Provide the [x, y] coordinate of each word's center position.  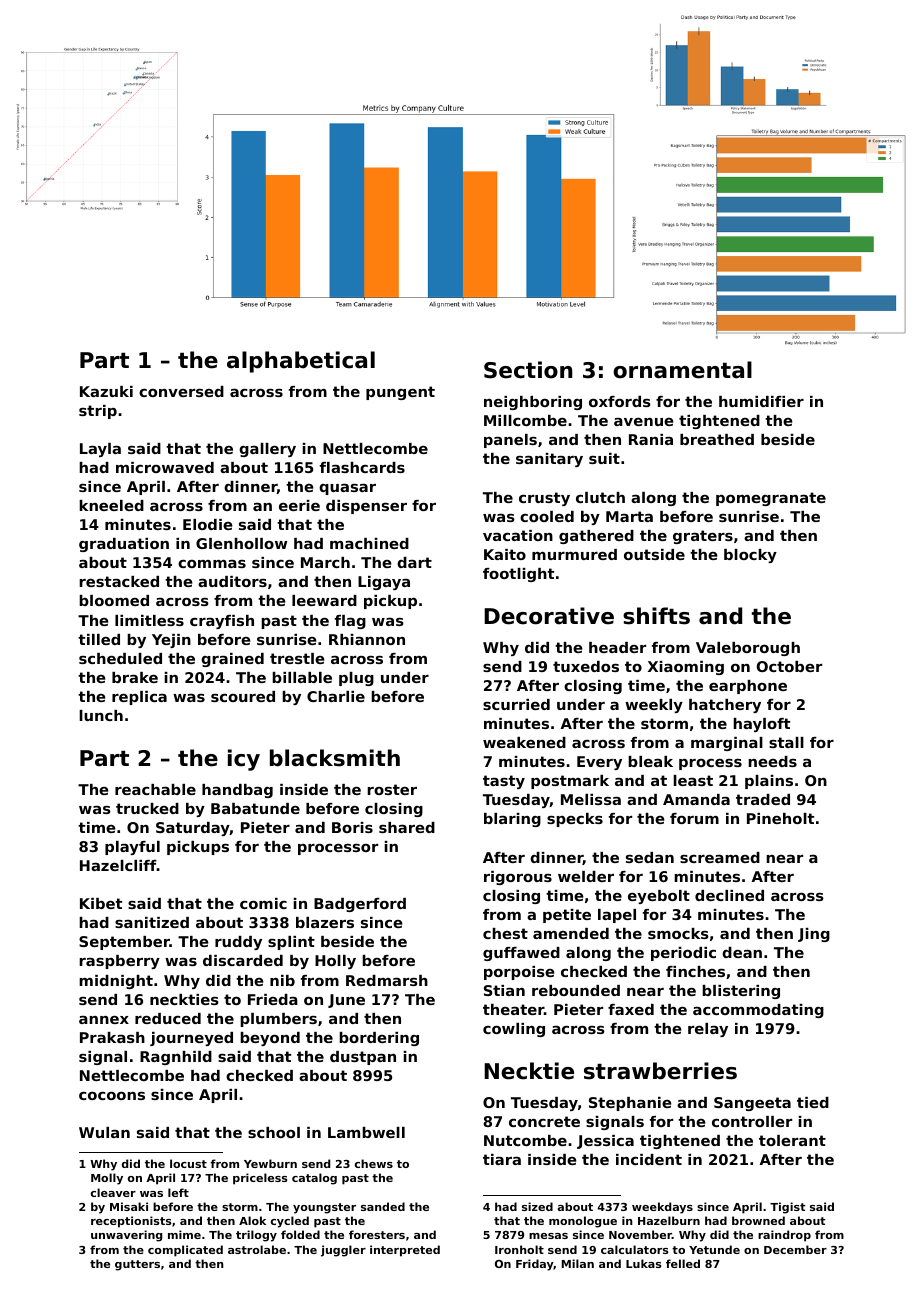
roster [392, 789]
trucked [147, 808]
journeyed [191, 1039]
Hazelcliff [118, 865]
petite [567, 916]
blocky [750, 556]
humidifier [761, 401]
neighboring [533, 403]
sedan [650, 857]
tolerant [792, 1140]
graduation [124, 545]
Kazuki [106, 391]
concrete [544, 1121]
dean [742, 952]
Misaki [129, 1206]
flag [350, 622]
